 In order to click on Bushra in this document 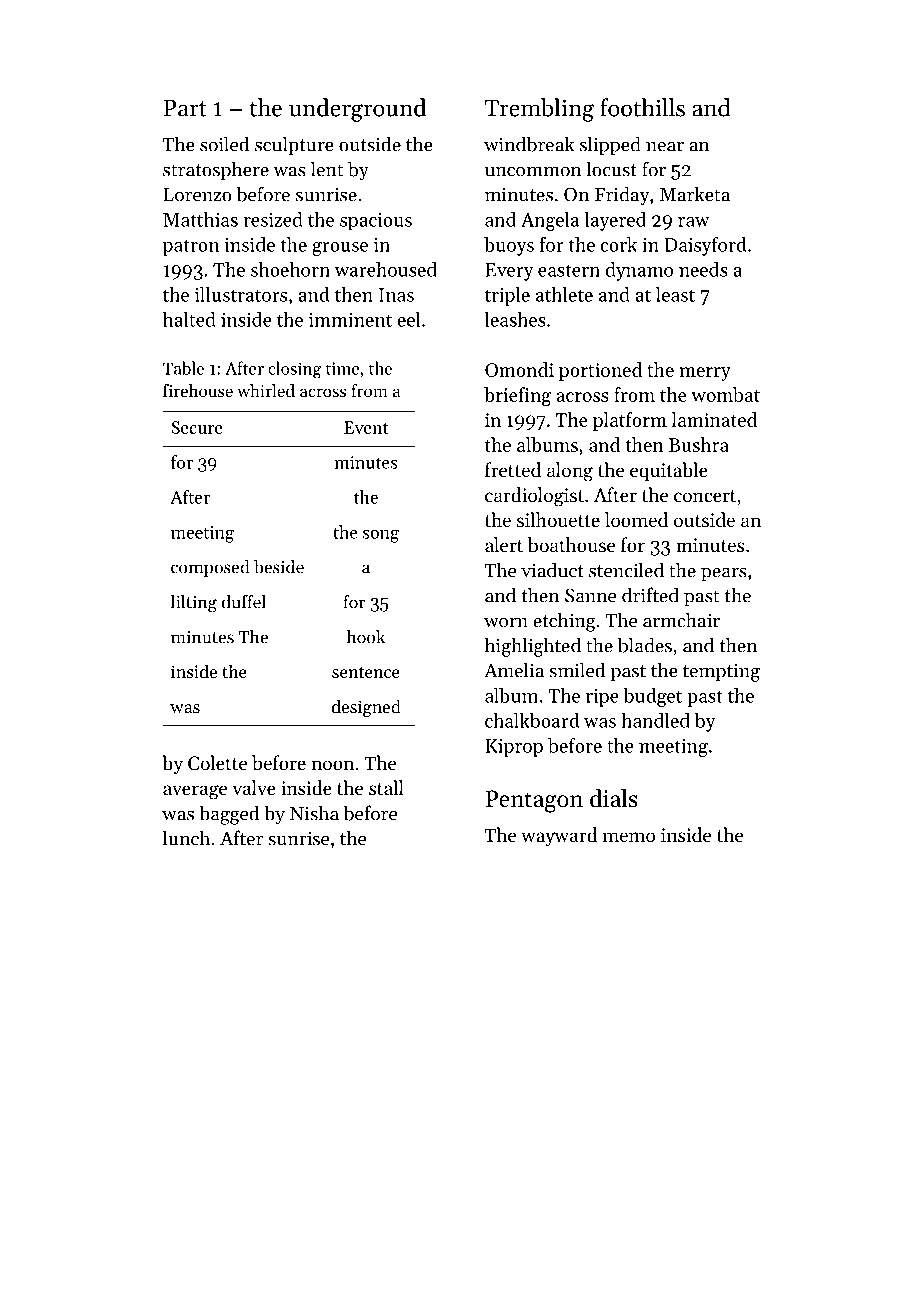, I will do `click(699, 444)`.
